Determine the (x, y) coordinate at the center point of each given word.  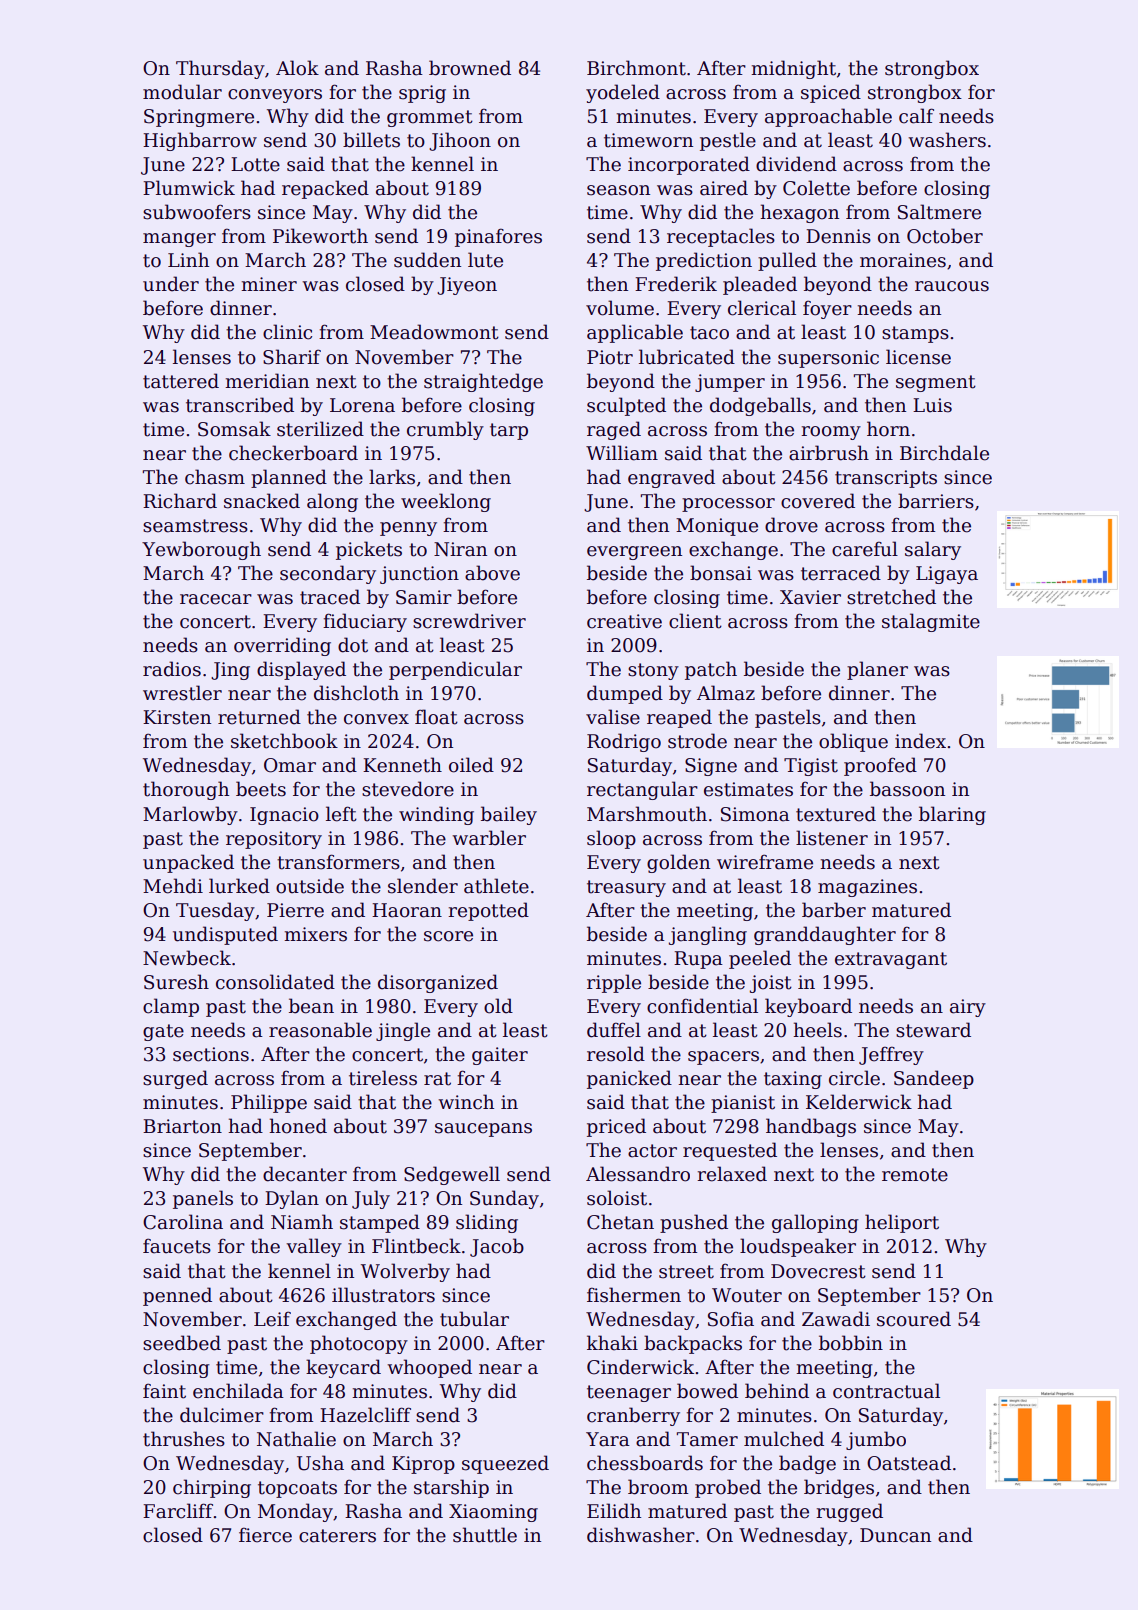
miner (269, 284)
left (341, 814)
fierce (265, 1535)
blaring (952, 815)
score (448, 936)
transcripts (886, 479)
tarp (509, 431)
